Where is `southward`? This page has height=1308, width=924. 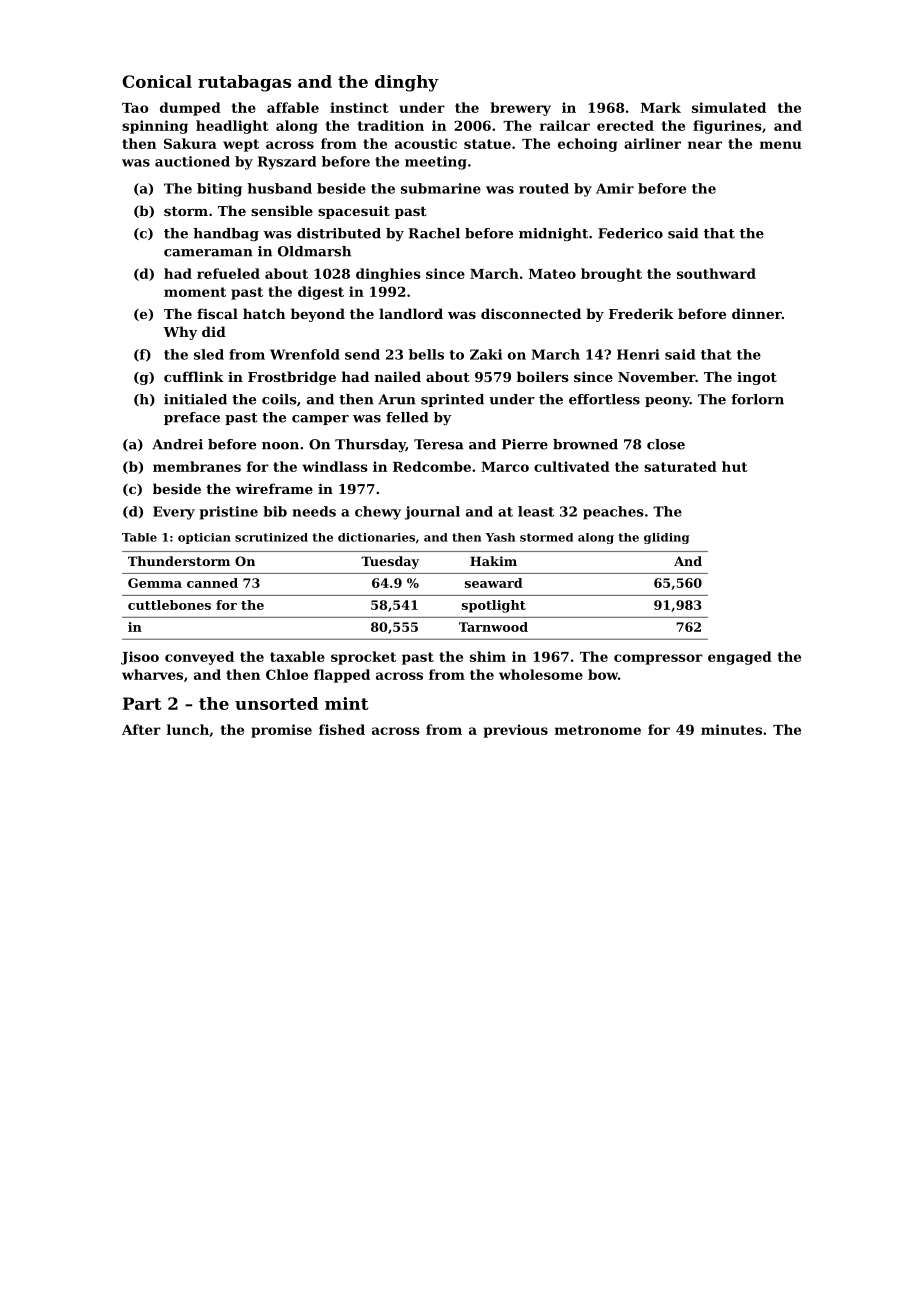 southward is located at coordinates (716, 273).
